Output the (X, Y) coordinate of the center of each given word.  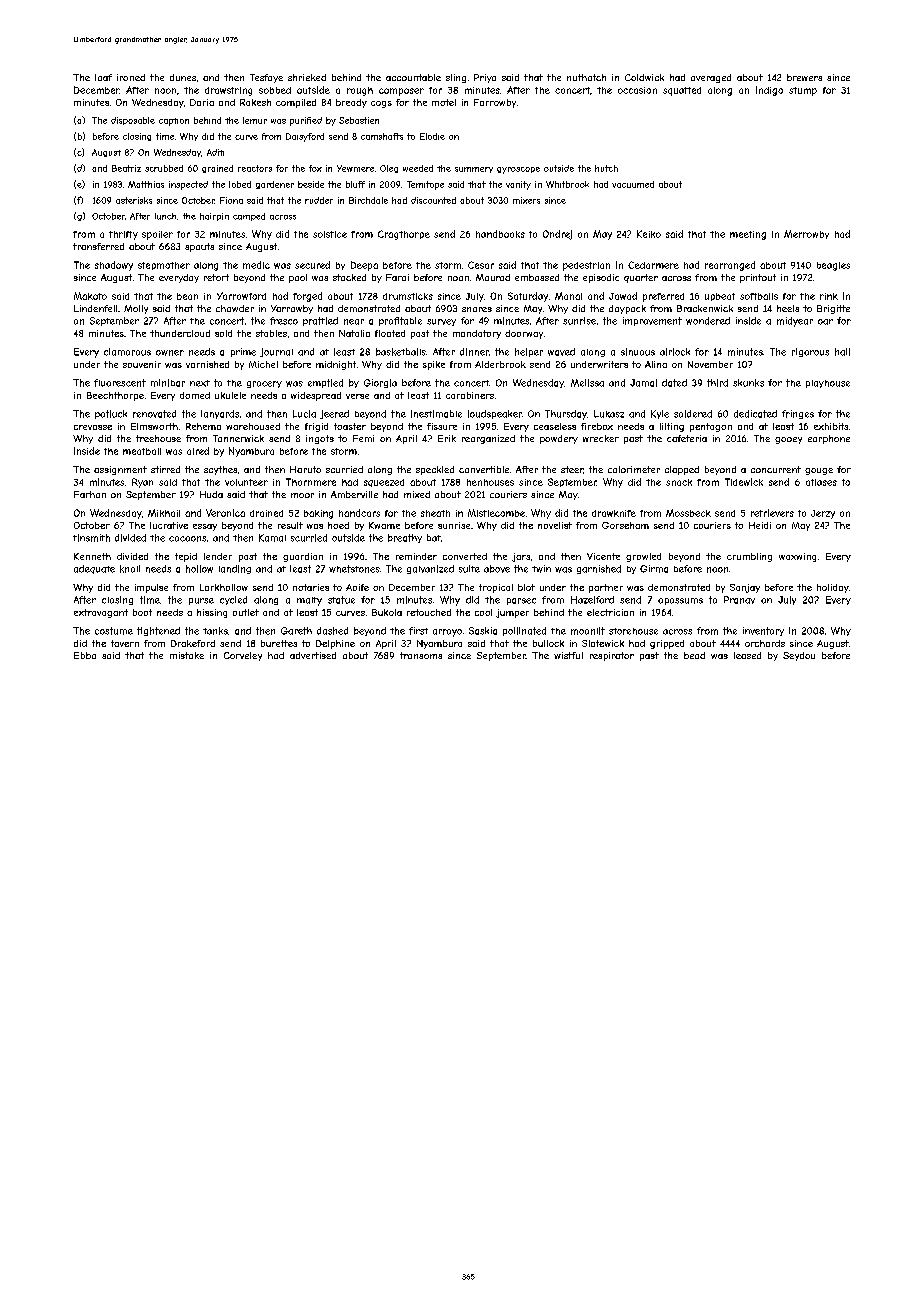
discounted (433, 200)
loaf (103, 77)
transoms (421, 655)
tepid (186, 557)
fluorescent (120, 383)
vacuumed (633, 184)
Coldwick (644, 77)
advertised (313, 655)
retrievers (772, 513)
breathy (405, 538)
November (710, 364)
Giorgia (380, 383)
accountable (413, 77)
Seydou (799, 656)
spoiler (157, 235)
